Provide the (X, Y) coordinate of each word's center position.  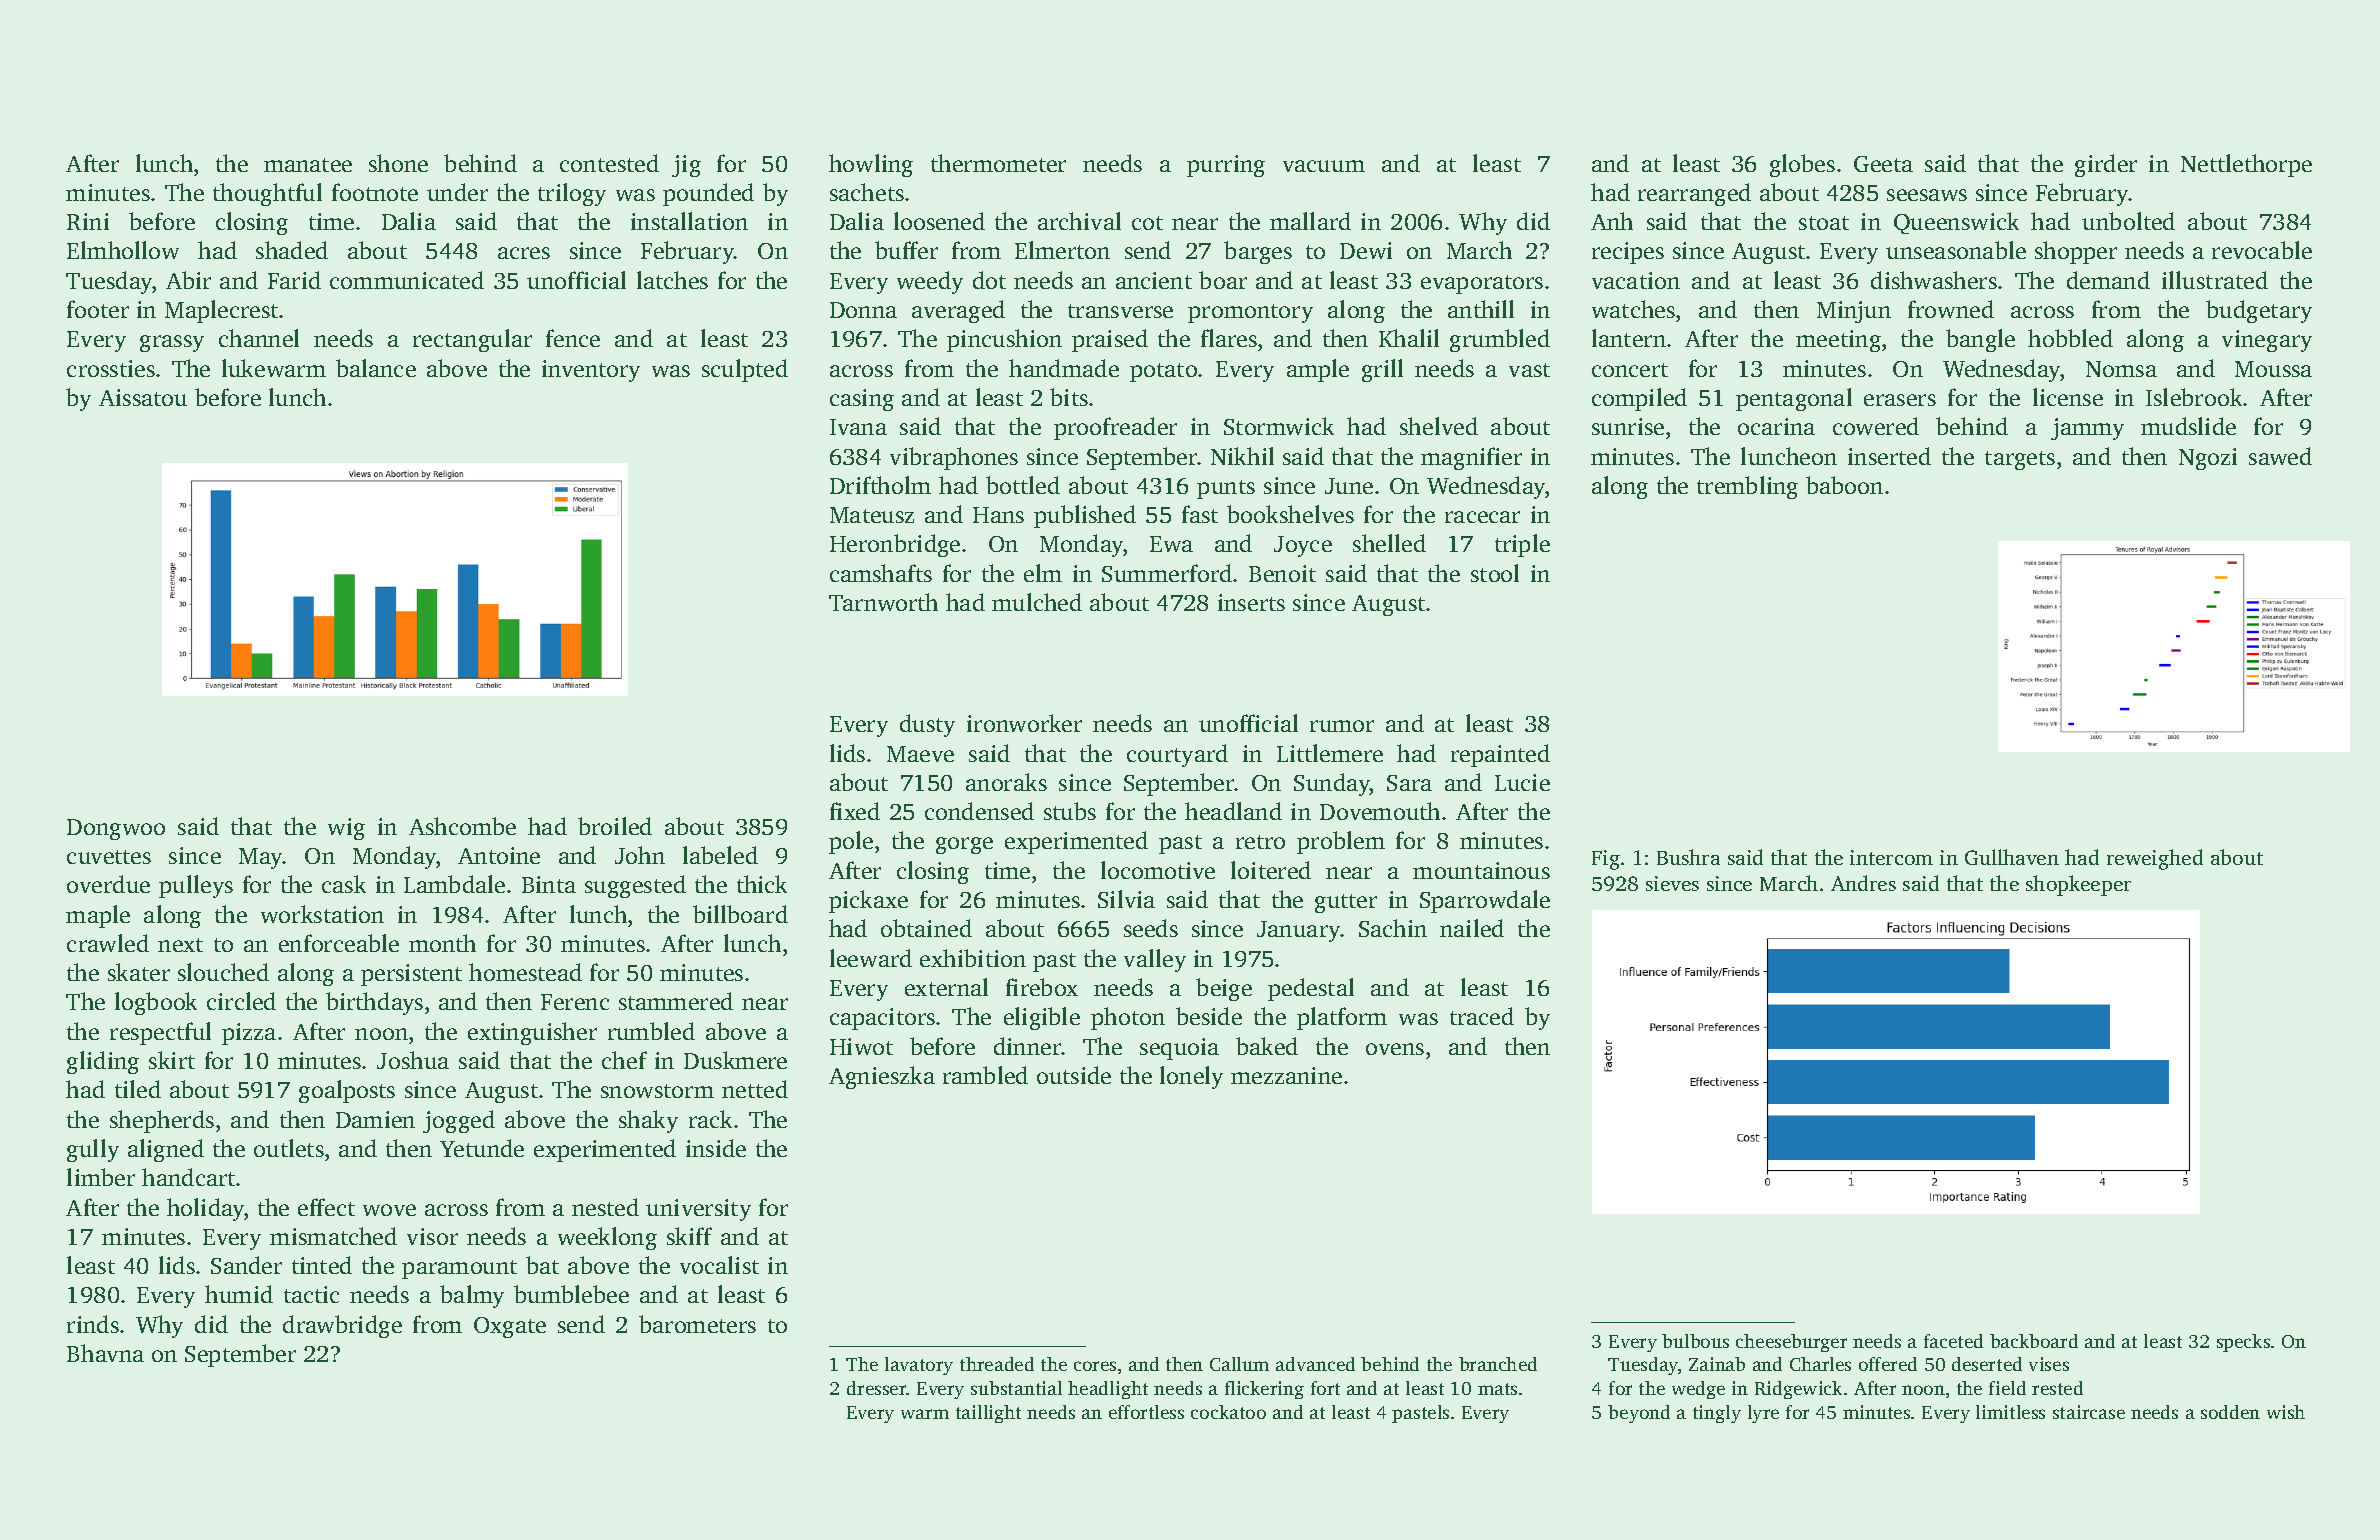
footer (98, 309)
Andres (1863, 883)
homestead (525, 972)
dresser (877, 1388)
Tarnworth (883, 602)
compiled (1639, 399)
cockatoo (1228, 1412)
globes (1802, 165)
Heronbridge (895, 545)
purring (1226, 166)
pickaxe (868, 901)
